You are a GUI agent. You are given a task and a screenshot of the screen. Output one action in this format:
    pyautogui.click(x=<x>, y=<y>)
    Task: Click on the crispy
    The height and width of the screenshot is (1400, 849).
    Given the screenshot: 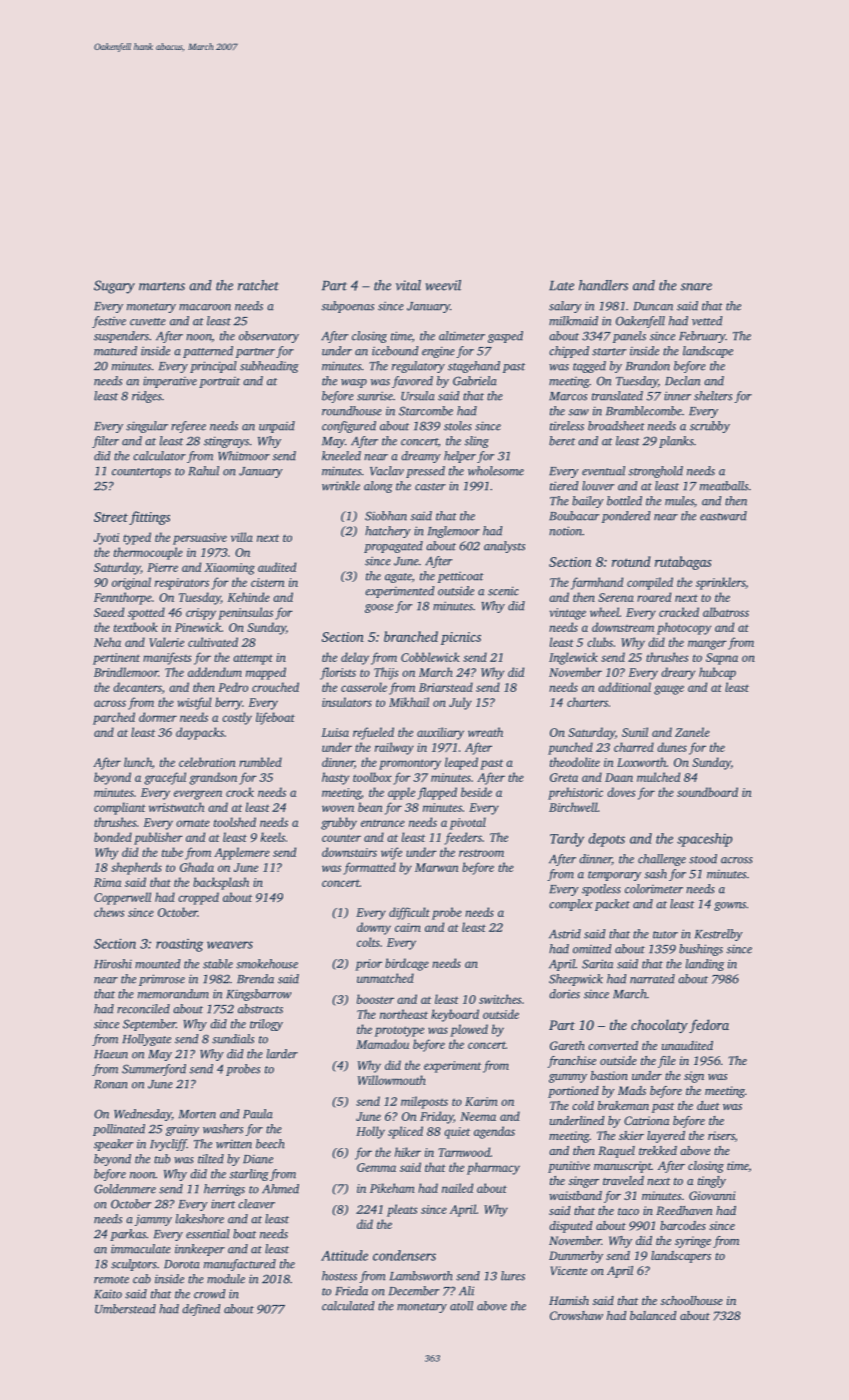 What is the action you would take?
    pyautogui.click(x=201, y=614)
